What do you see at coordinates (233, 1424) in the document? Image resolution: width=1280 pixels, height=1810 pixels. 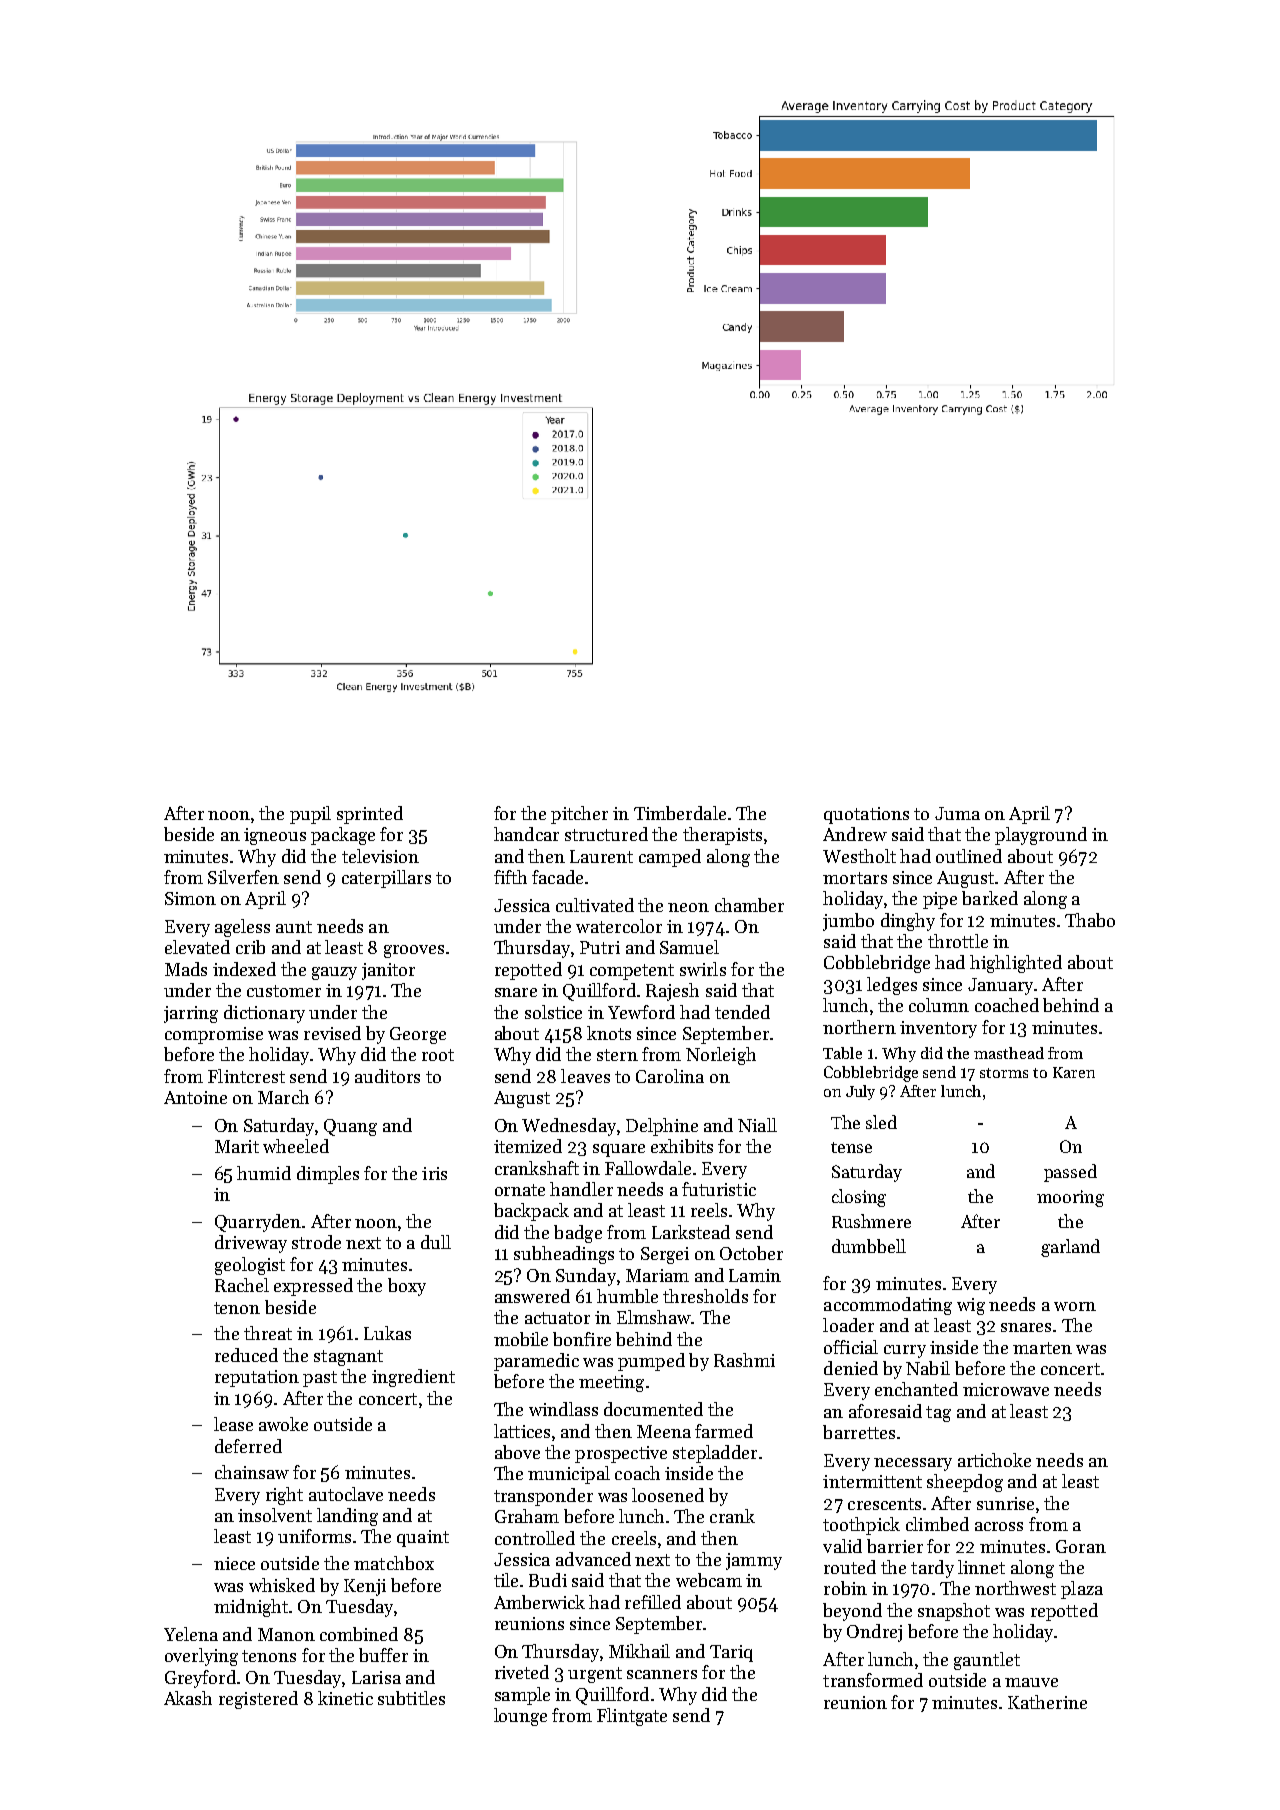 I see `lease` at bounding box center [233, 1424].
